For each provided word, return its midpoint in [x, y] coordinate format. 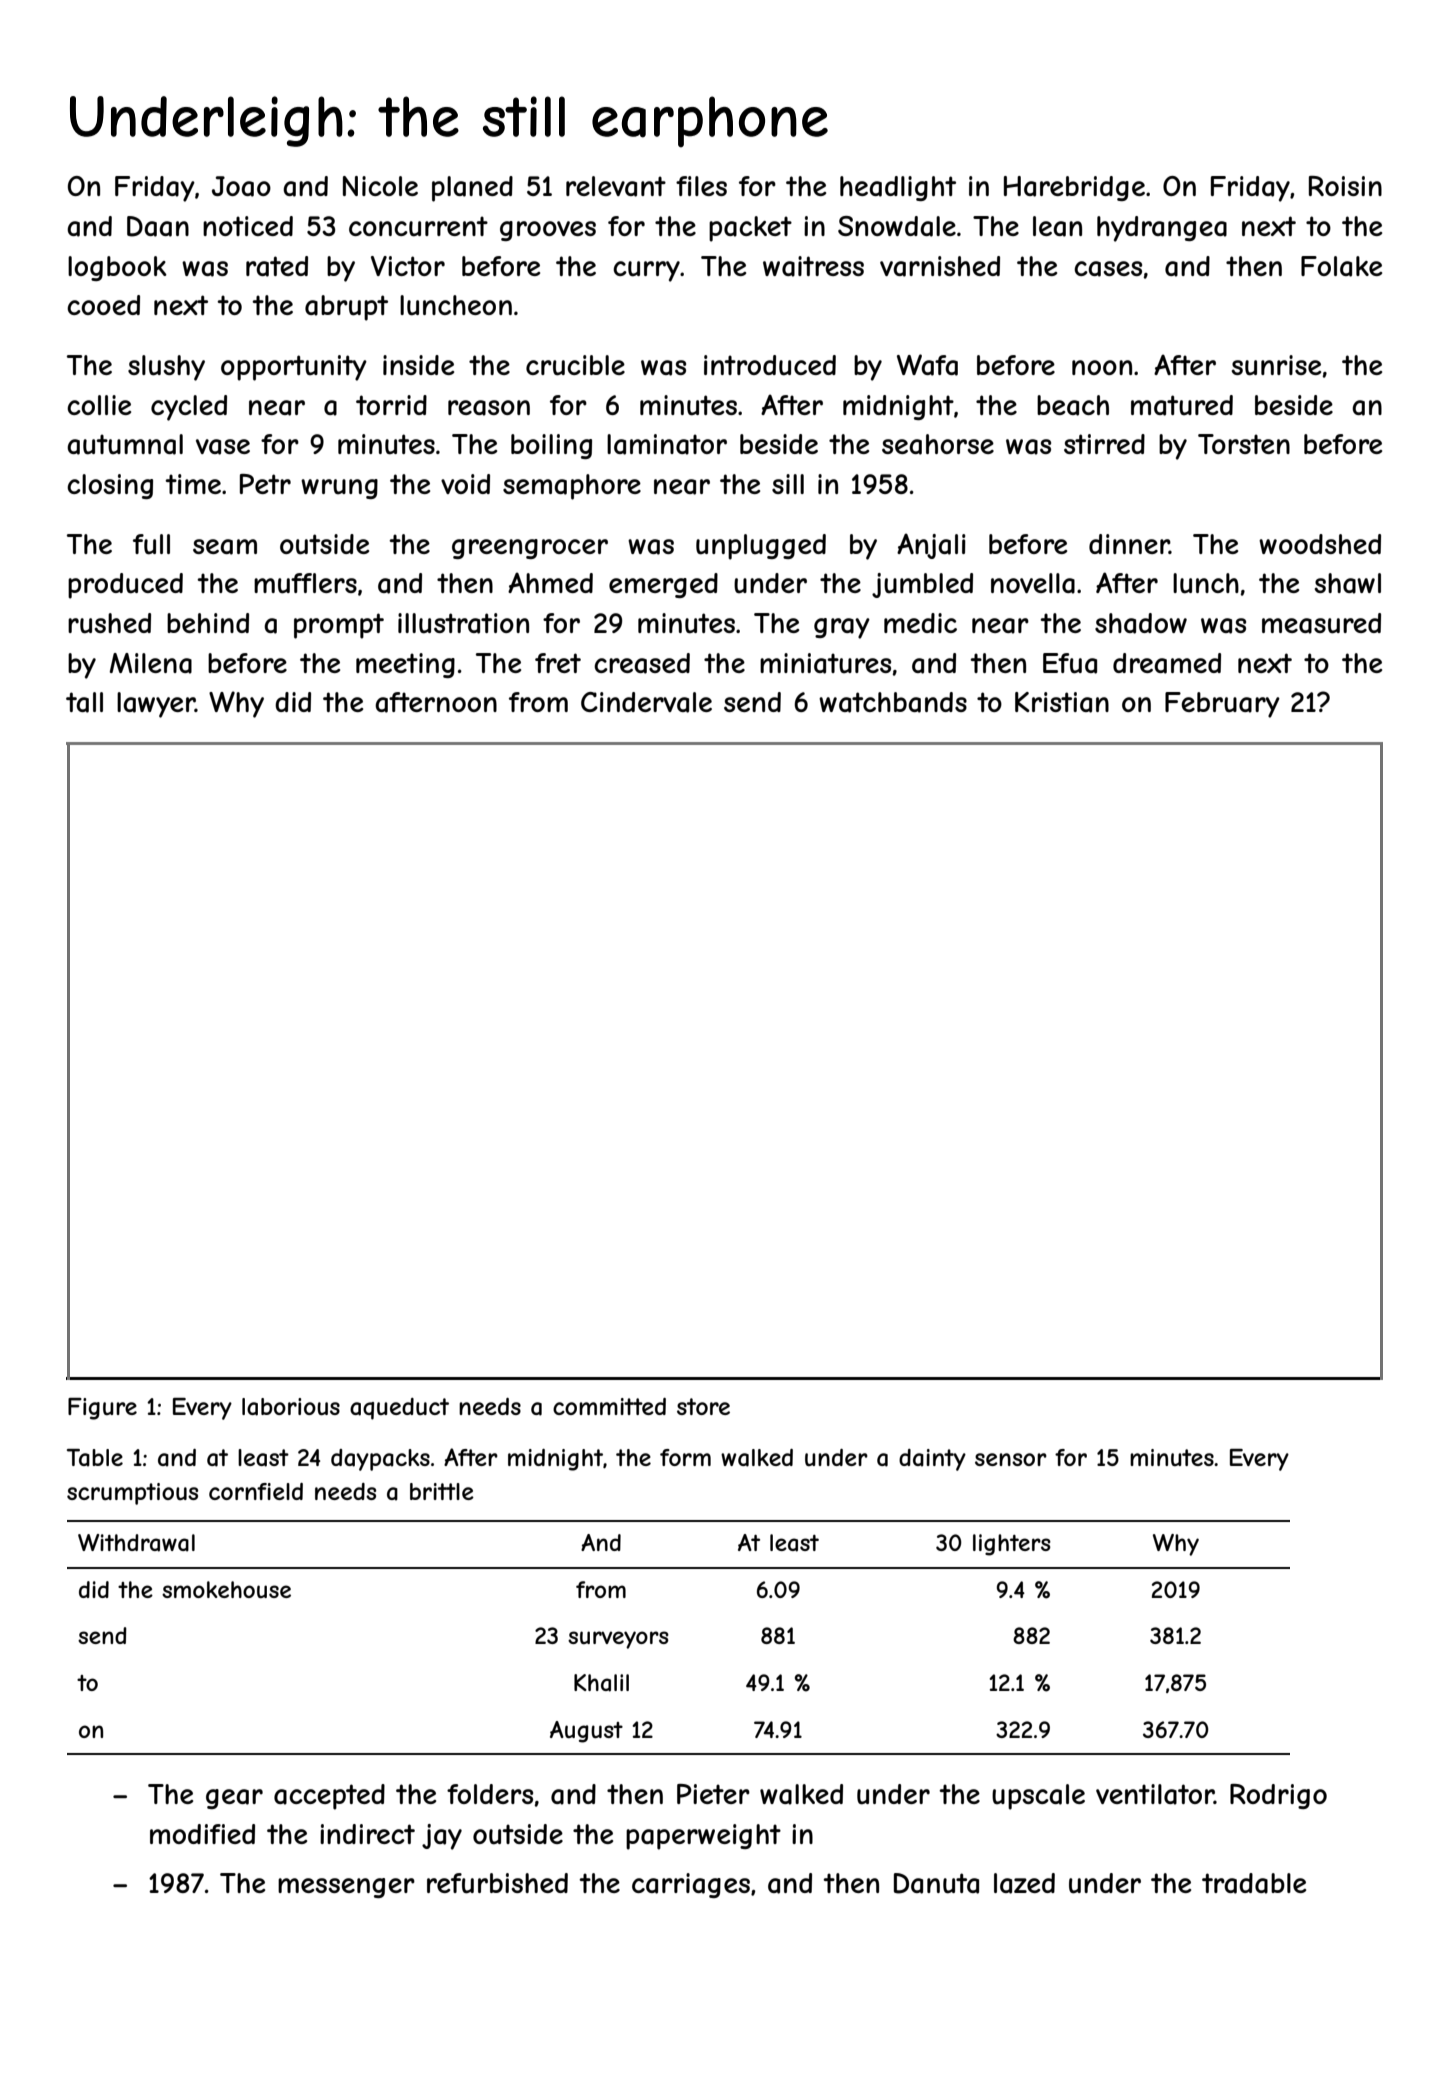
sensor [1011, 1459]
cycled [189, 408]
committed [609, 1406]
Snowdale [897, 226]
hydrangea [1162, 229]
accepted [329, 1797]
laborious [291, 1407]
